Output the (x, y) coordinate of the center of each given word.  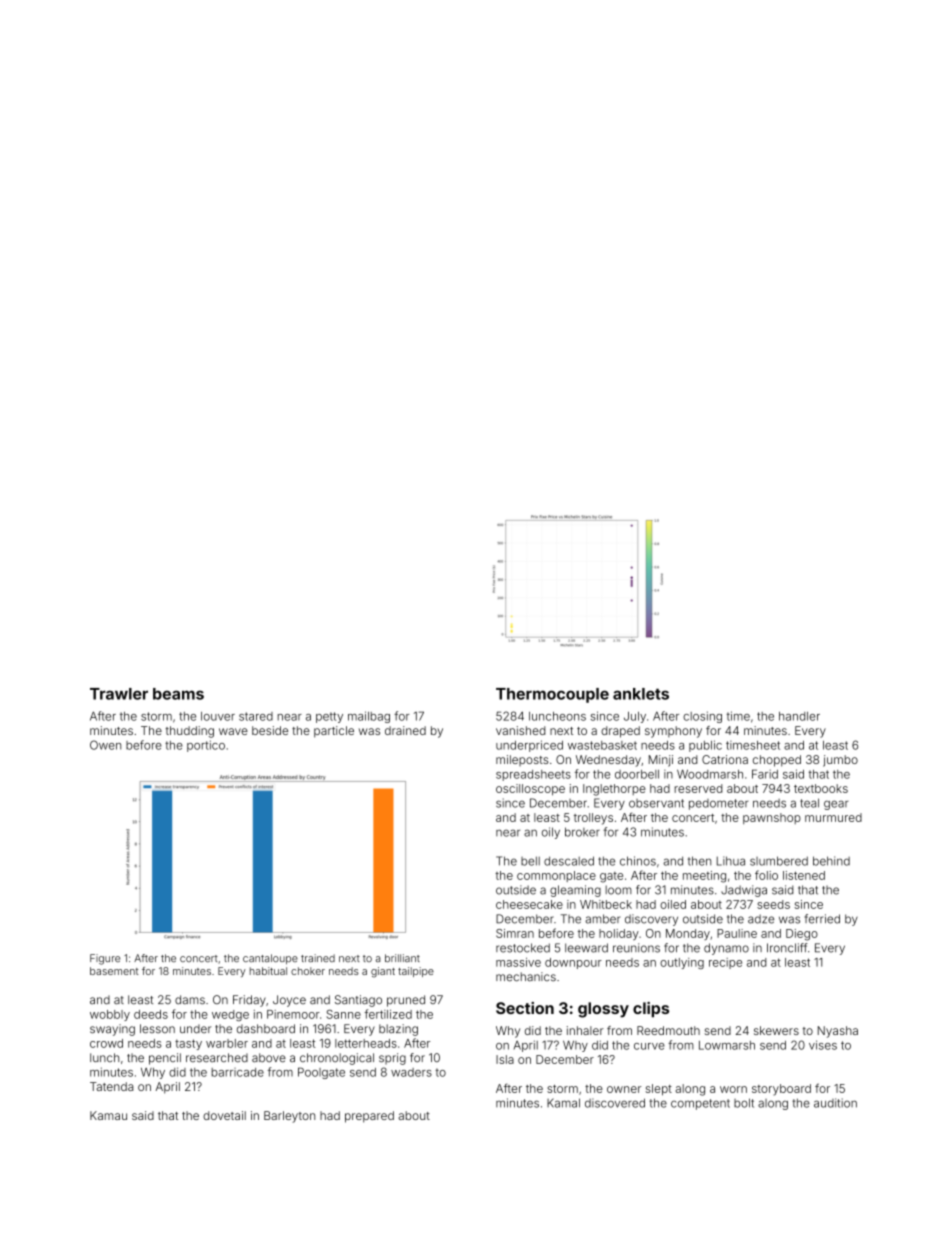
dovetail (224, 1115)
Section (525, 1008)
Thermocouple (552, 695)
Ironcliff (787, 948)
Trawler (119, 694)
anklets (641, 694)
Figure (105, 959)
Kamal (563, 1103)
